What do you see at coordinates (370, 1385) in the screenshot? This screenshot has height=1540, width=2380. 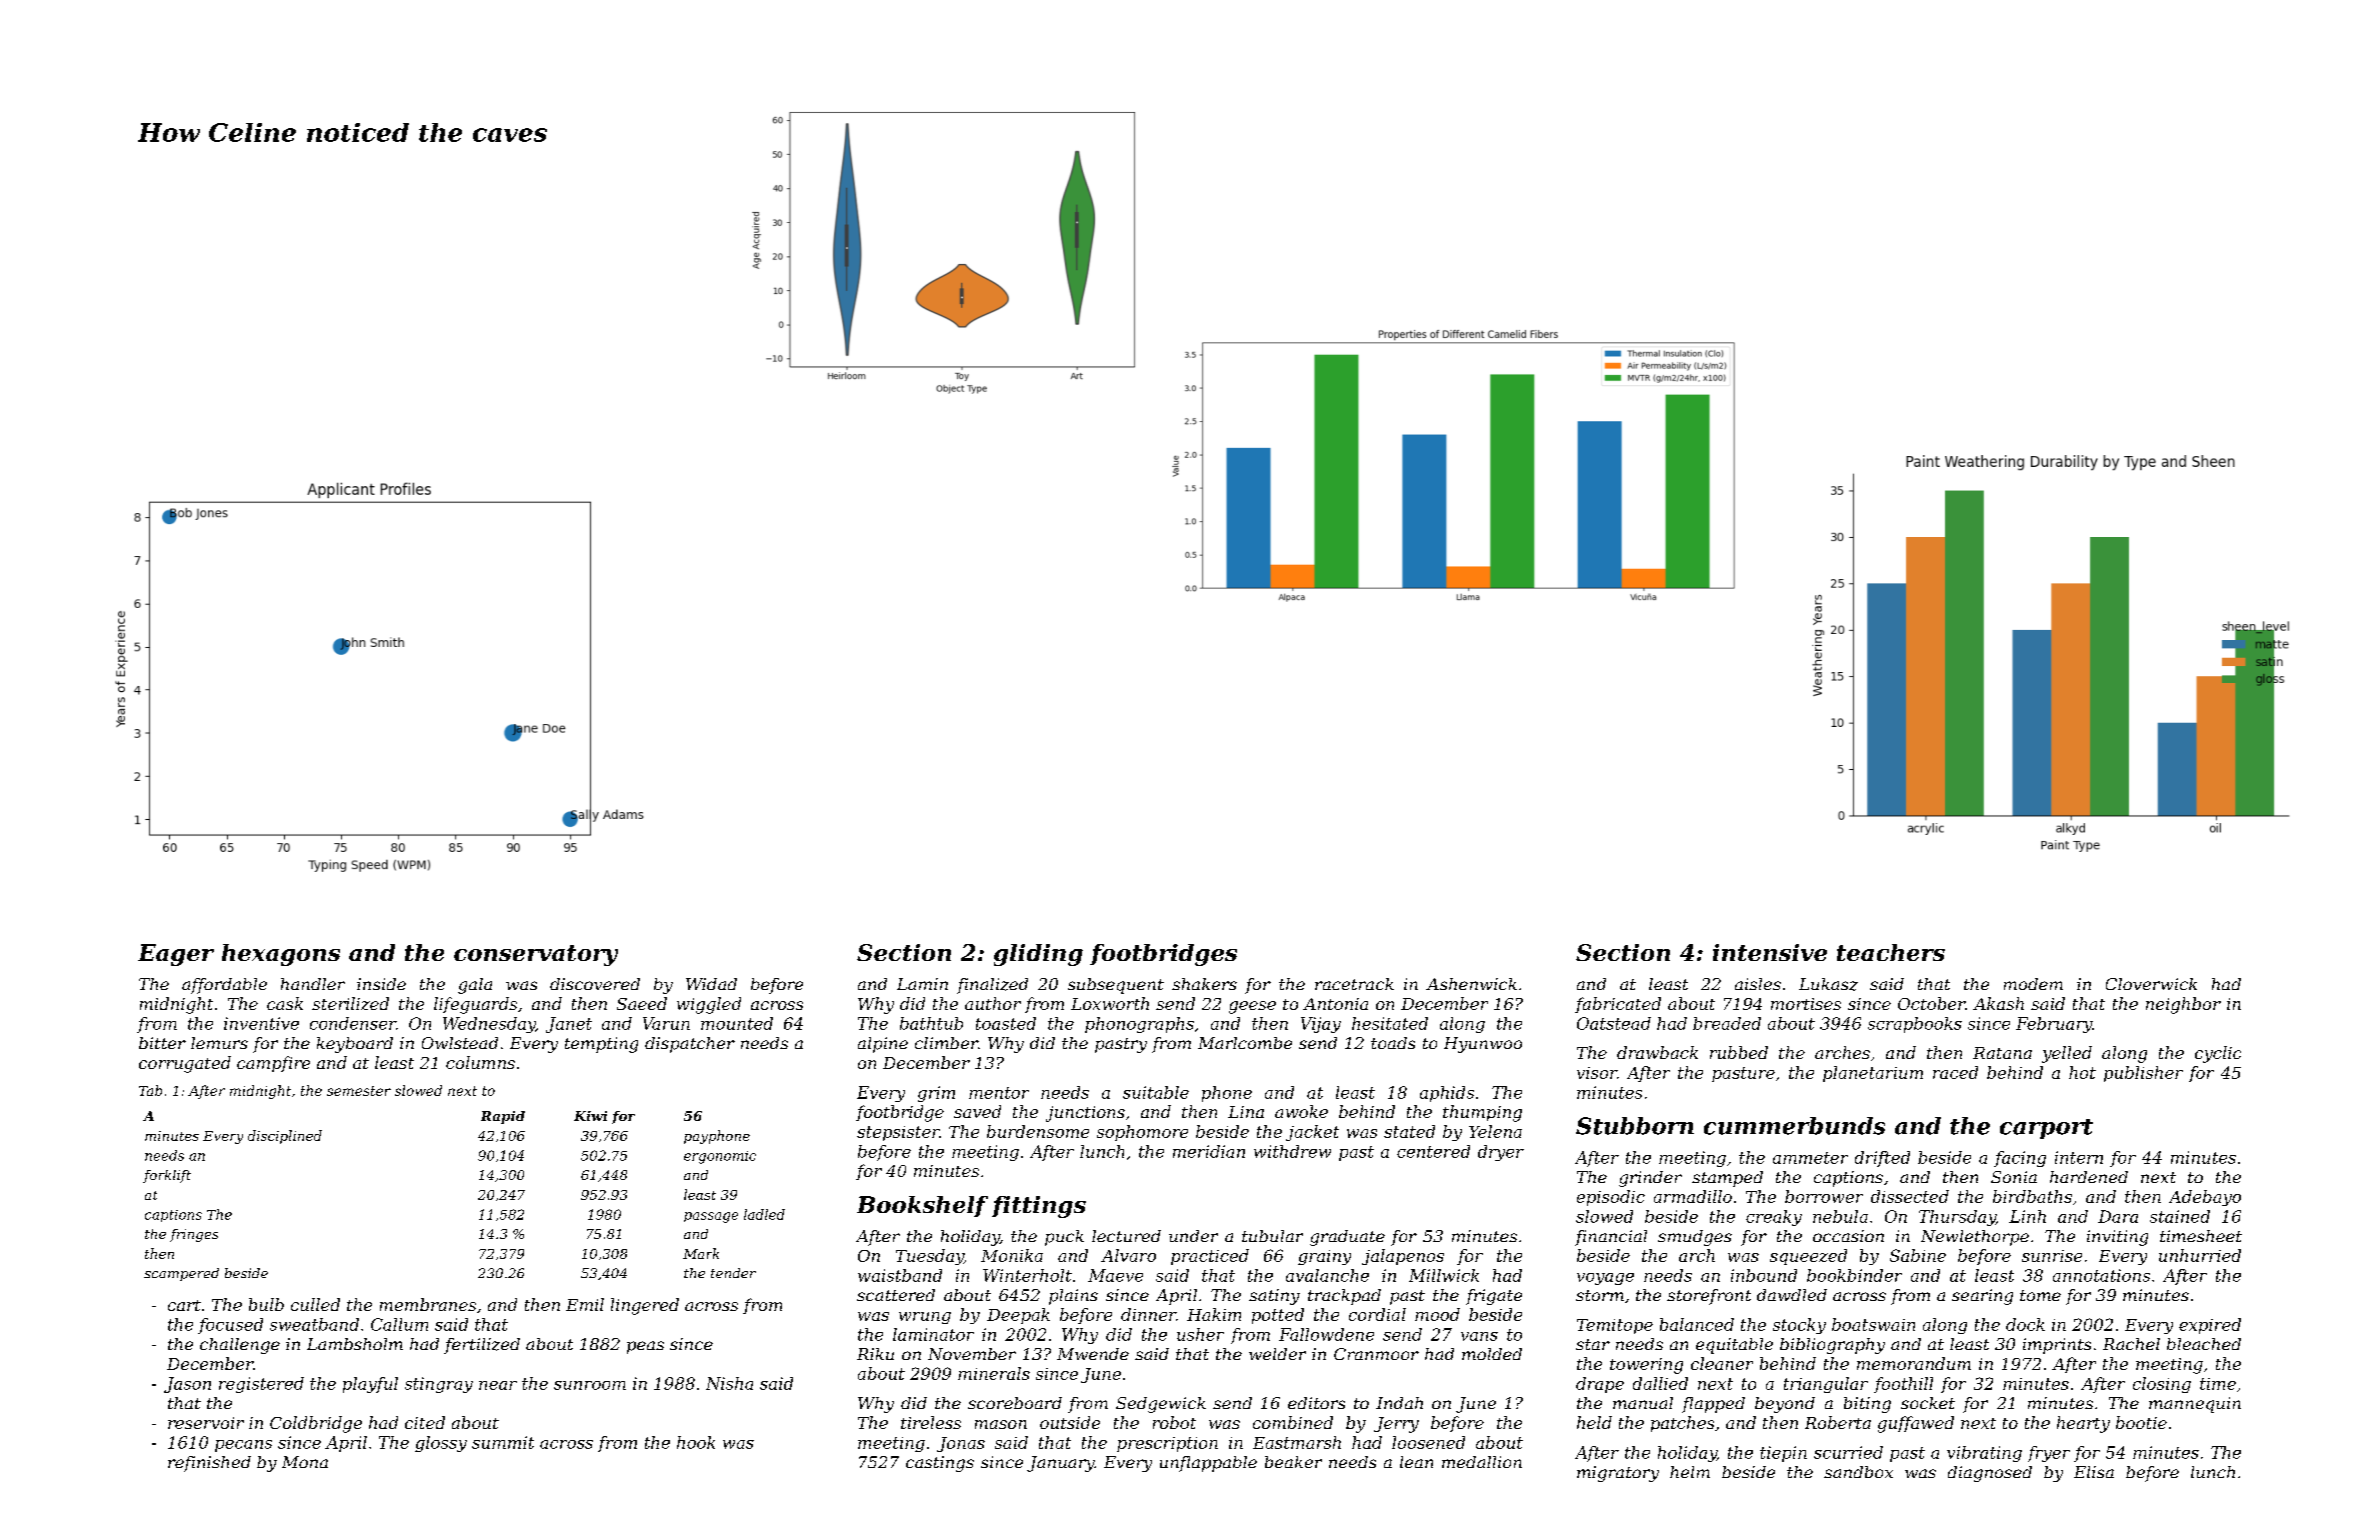 I see `playful` at bounding box center [370, 1385].
